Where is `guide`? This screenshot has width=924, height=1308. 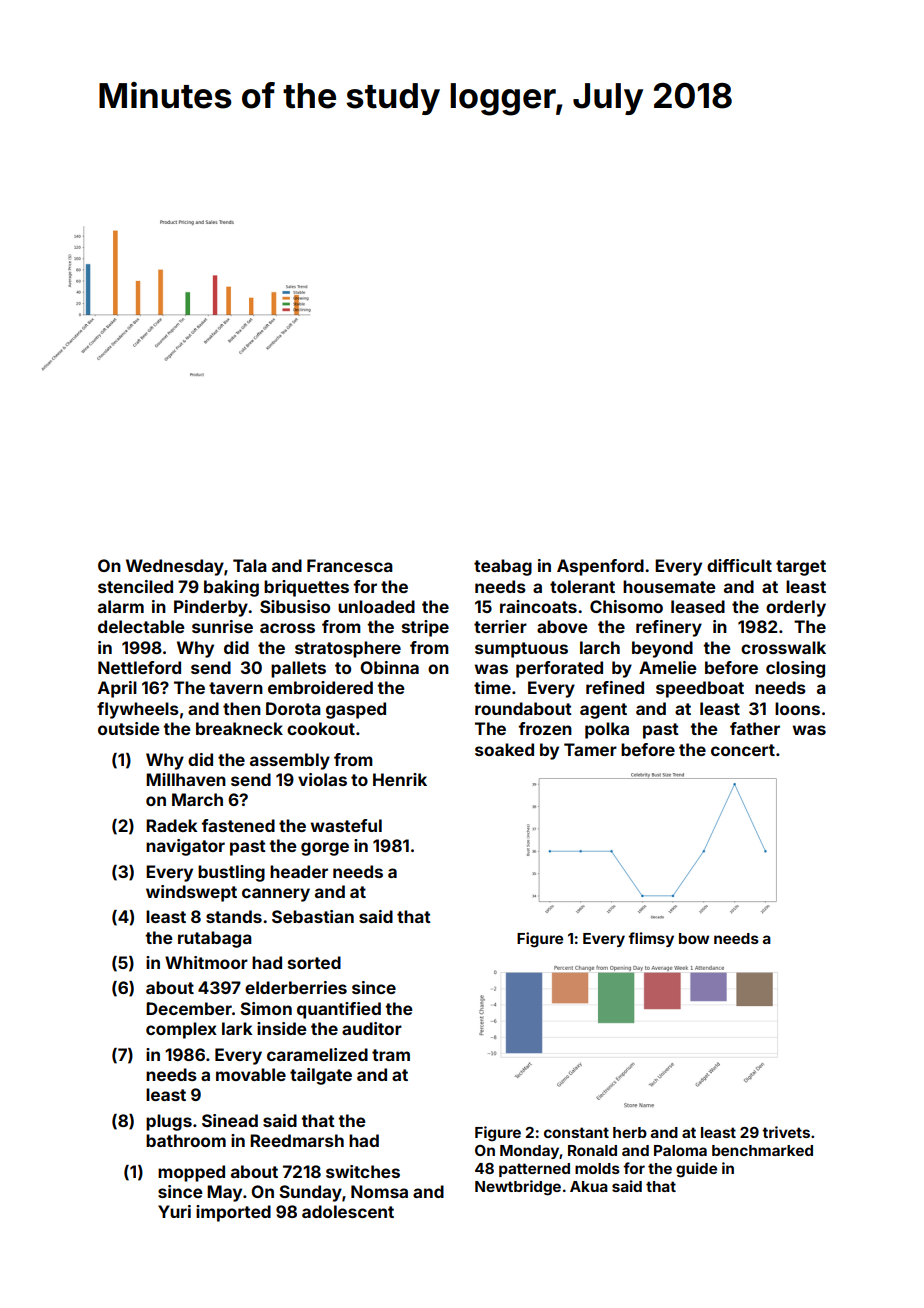 guide is located at coordinates (696, 1170).
